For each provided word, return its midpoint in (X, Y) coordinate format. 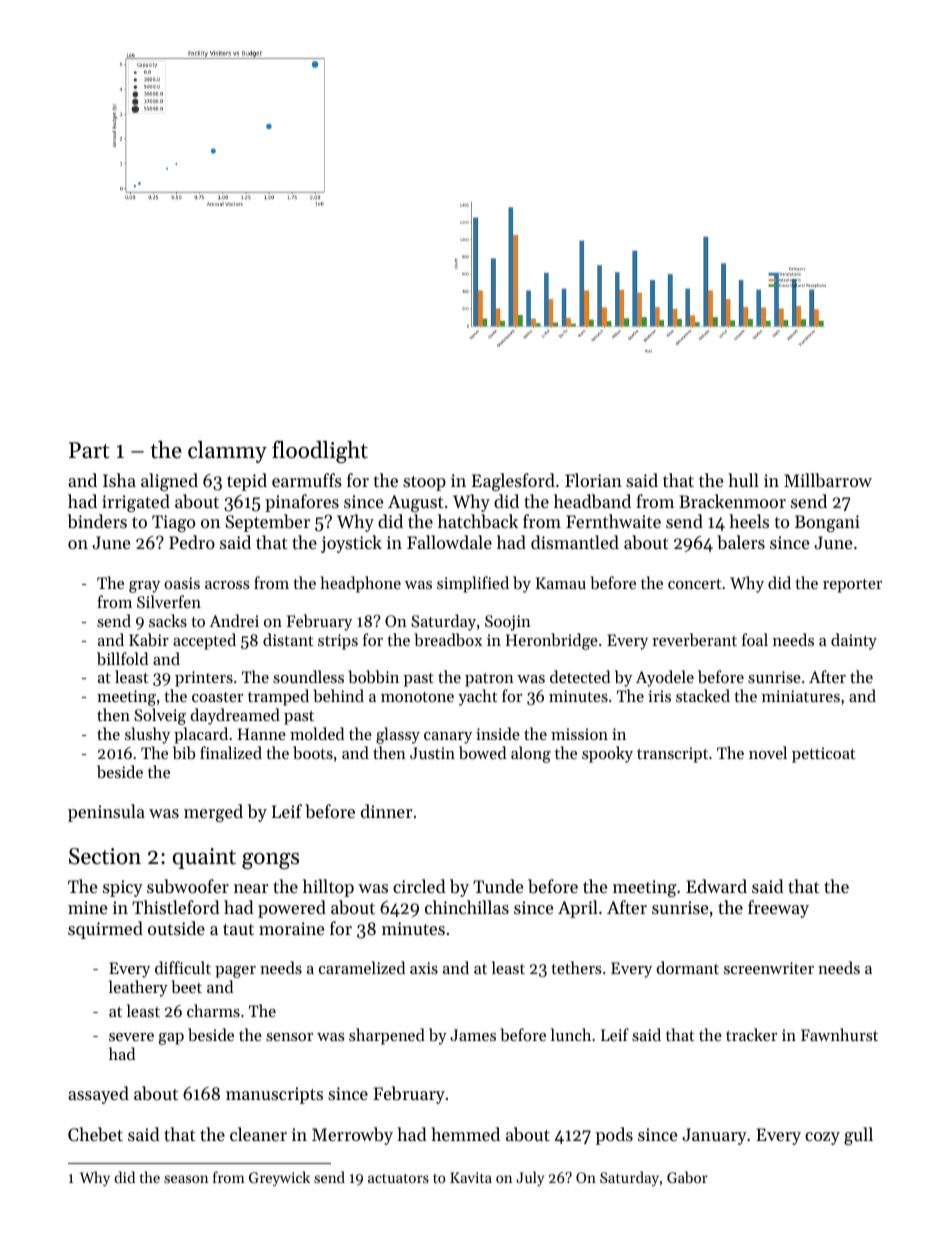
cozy (822, 1138)
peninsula (106, 813)
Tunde (498, 886)
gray (144, 587)
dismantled (575, 542)
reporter (852, 586)
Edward (716, 886)
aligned (169, 482)
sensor (289, 1037)
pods (614, 1136)
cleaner (258, 1134)
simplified (473, 584)
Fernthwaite (613, 521)
